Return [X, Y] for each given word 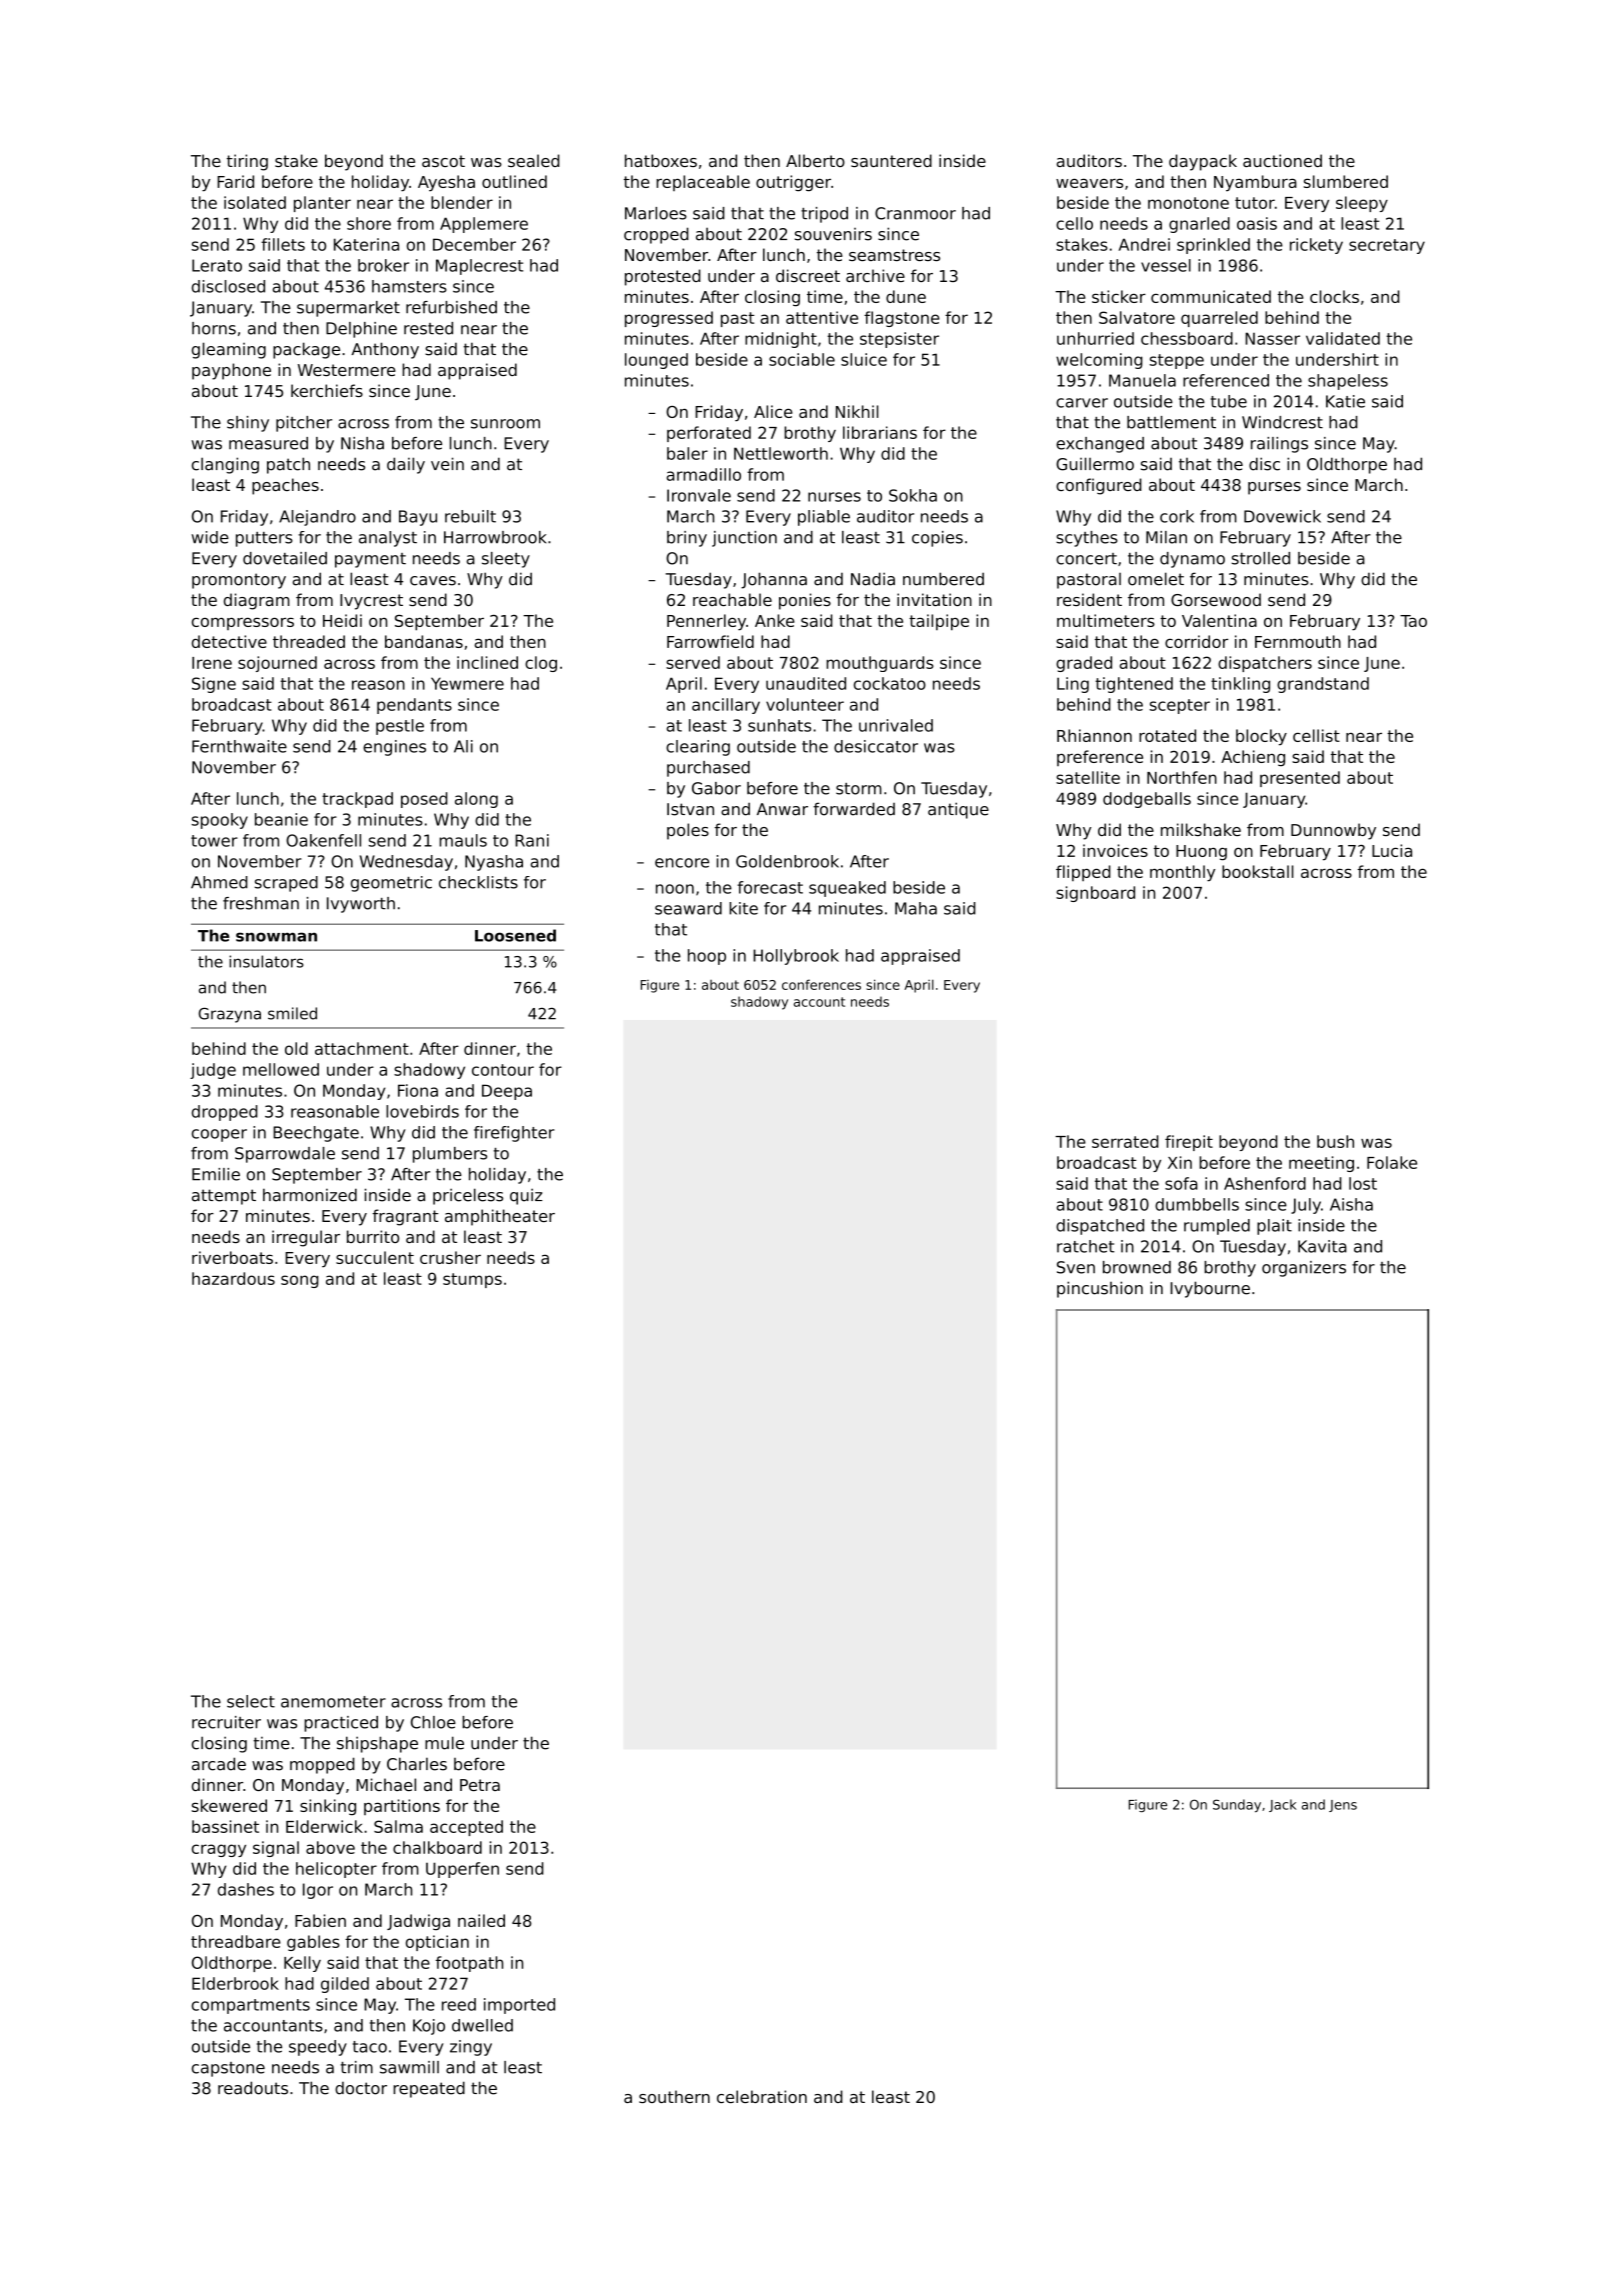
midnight [781, 340]
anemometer [333, 1702]
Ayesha [446, 183]
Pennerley [706, 622]
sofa [1181, 1183]
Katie [1345, 401]
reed [459, 2004]
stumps [472, 1280]
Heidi [342, 620]
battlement [1171, 422]
